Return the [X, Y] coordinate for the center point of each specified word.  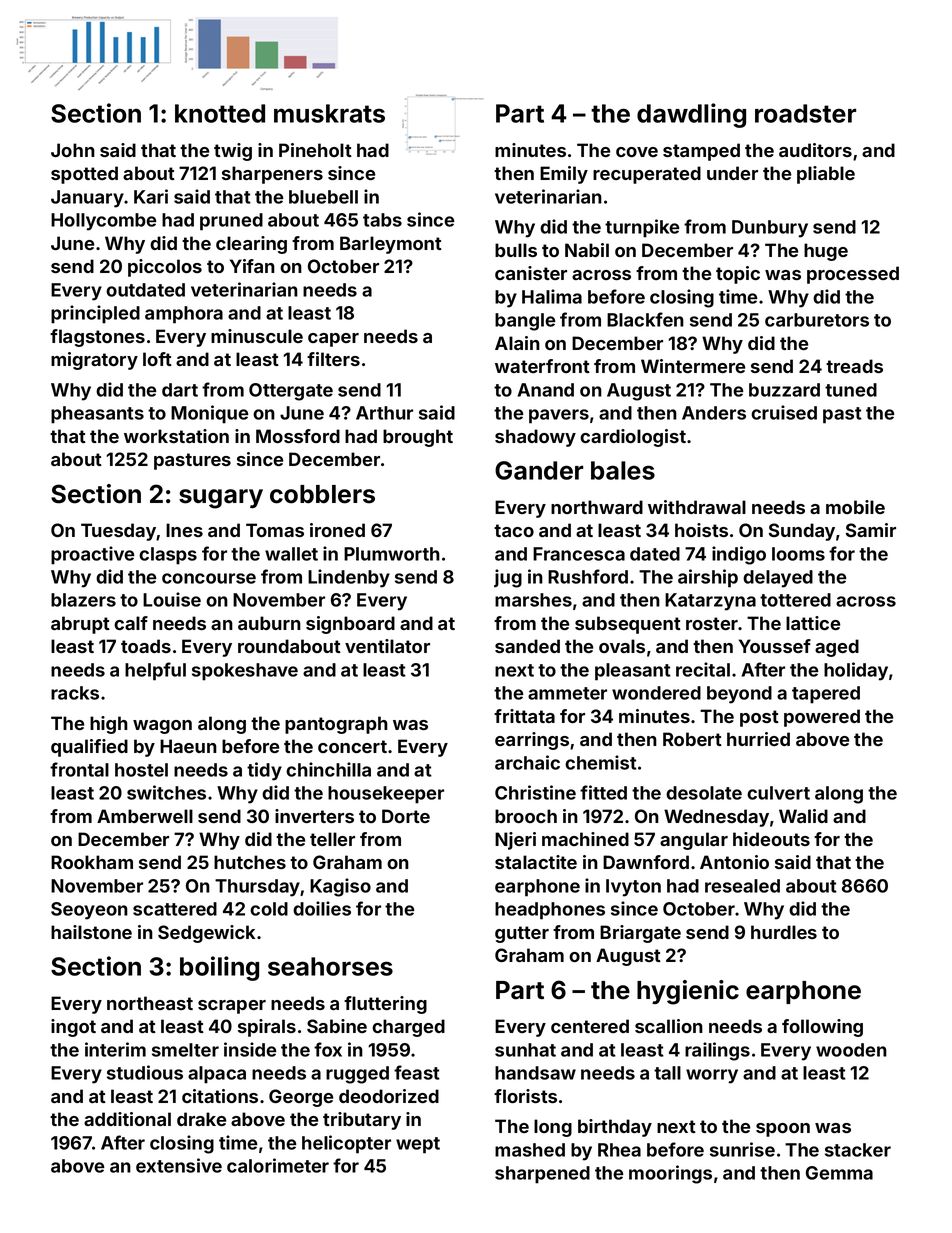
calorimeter [278, 1165]
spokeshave [245, 672]
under [732, 173]
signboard [350, 625]
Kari [151, 196]
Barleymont [391, 245]
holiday [856, 671]
